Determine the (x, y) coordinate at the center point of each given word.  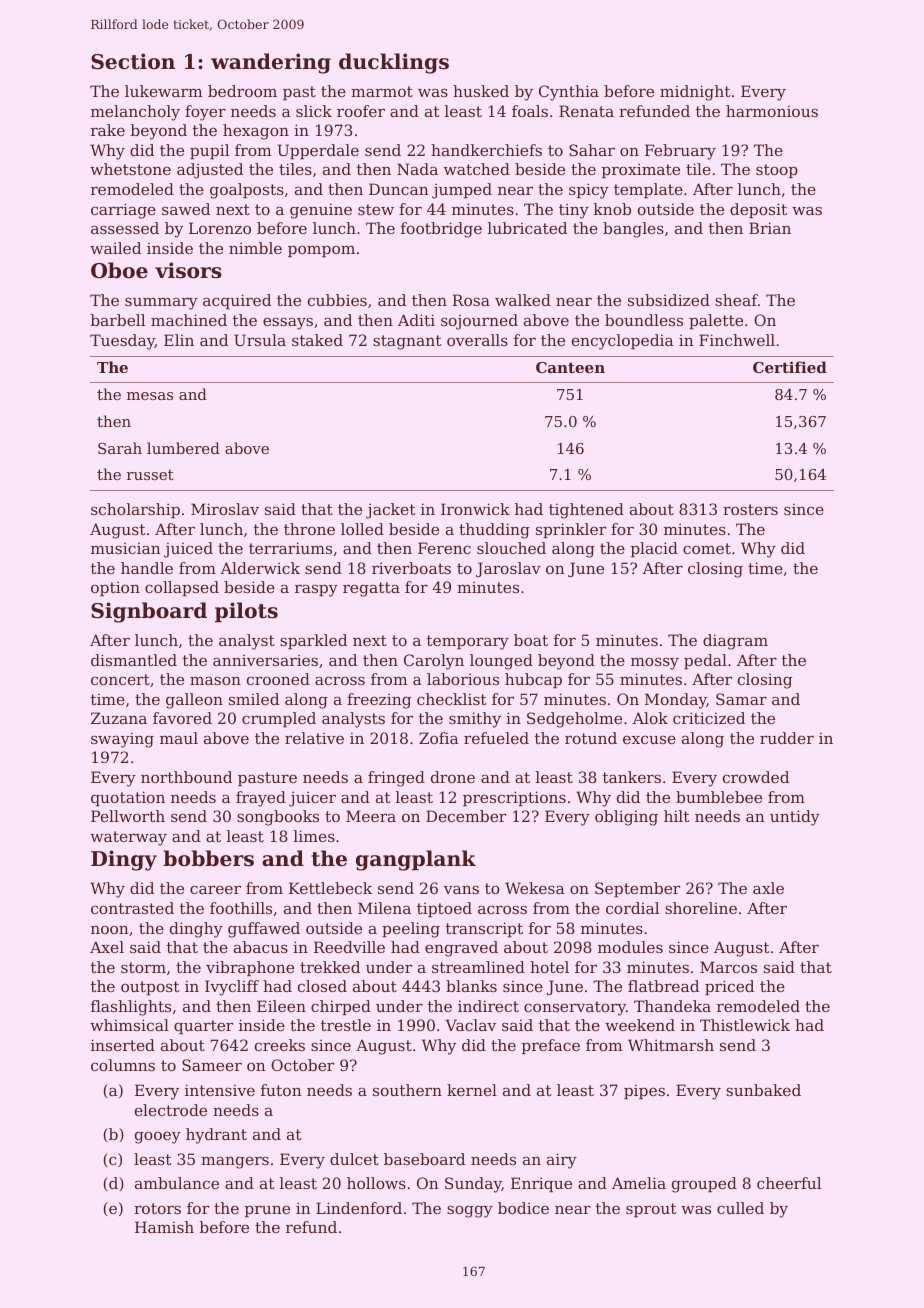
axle (768, 888)
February (680, 152)
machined (189, 320)
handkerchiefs (486, 150)
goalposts (247, 191)
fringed (396, 779)
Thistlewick (745, 1025)
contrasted (132, 908)
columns (123, 1065)
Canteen (570, 367)
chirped (341, 1007)
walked (523, 300)
